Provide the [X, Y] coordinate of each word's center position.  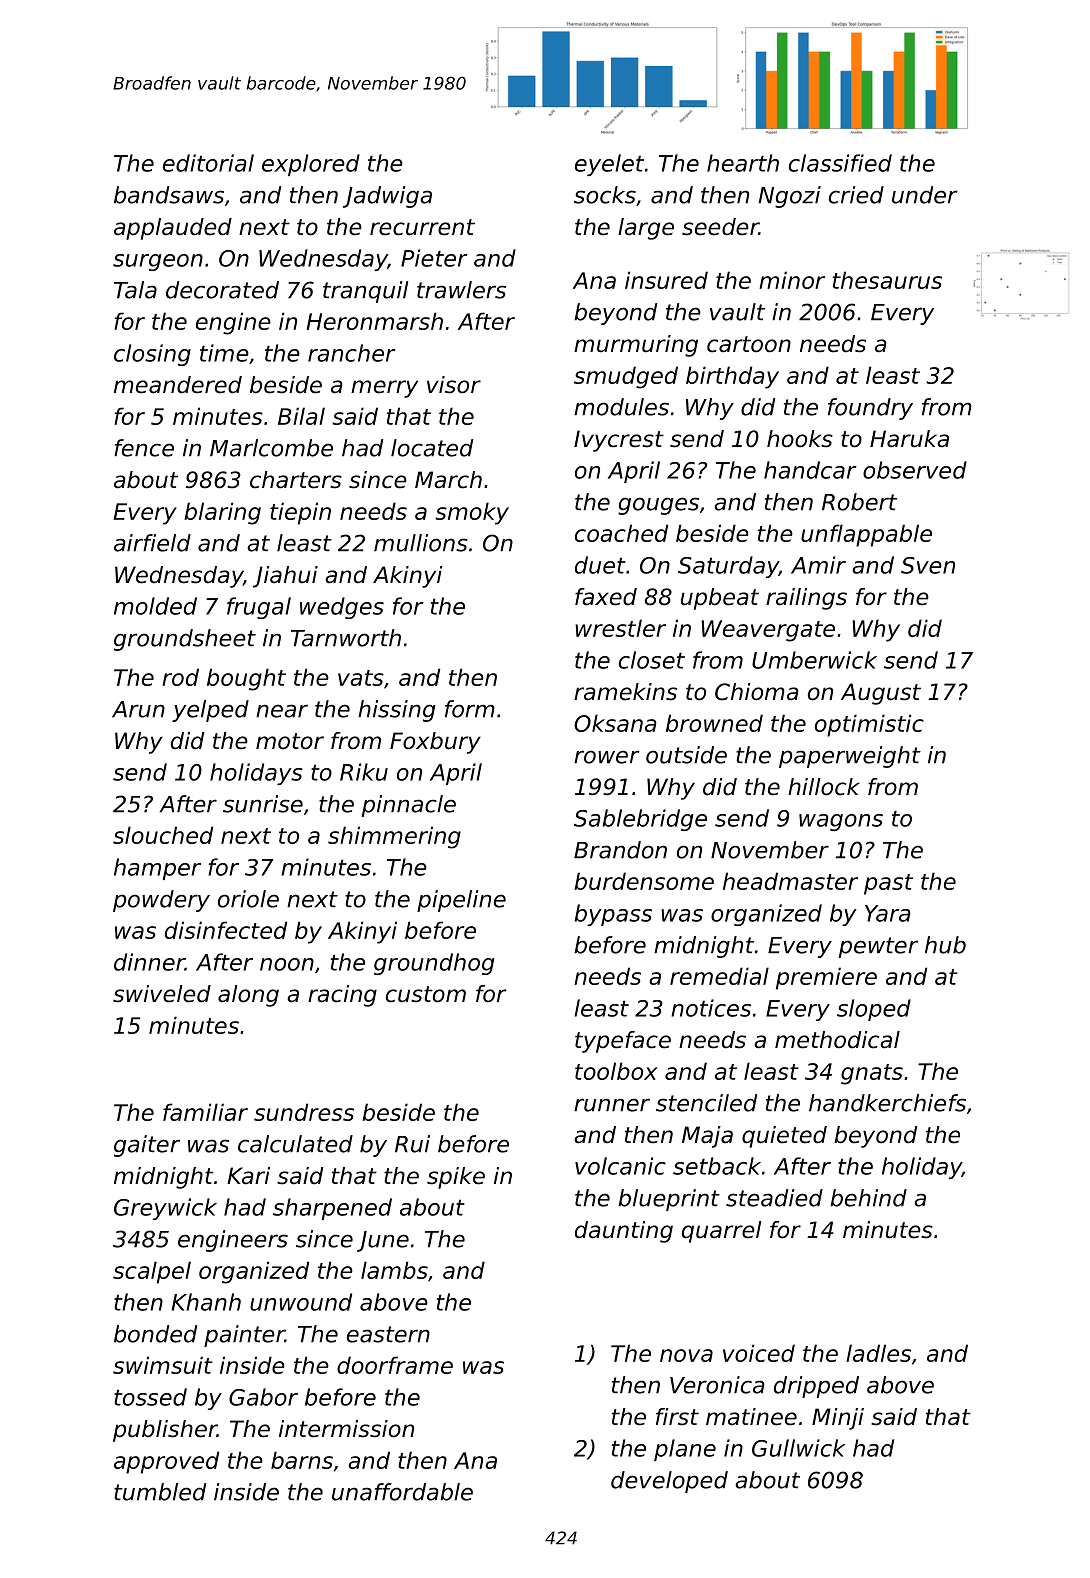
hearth [743, 163]
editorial [208, 163]
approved [166, 1462]
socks [605, 195]
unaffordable [402, 1492]
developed [669, 1482]
